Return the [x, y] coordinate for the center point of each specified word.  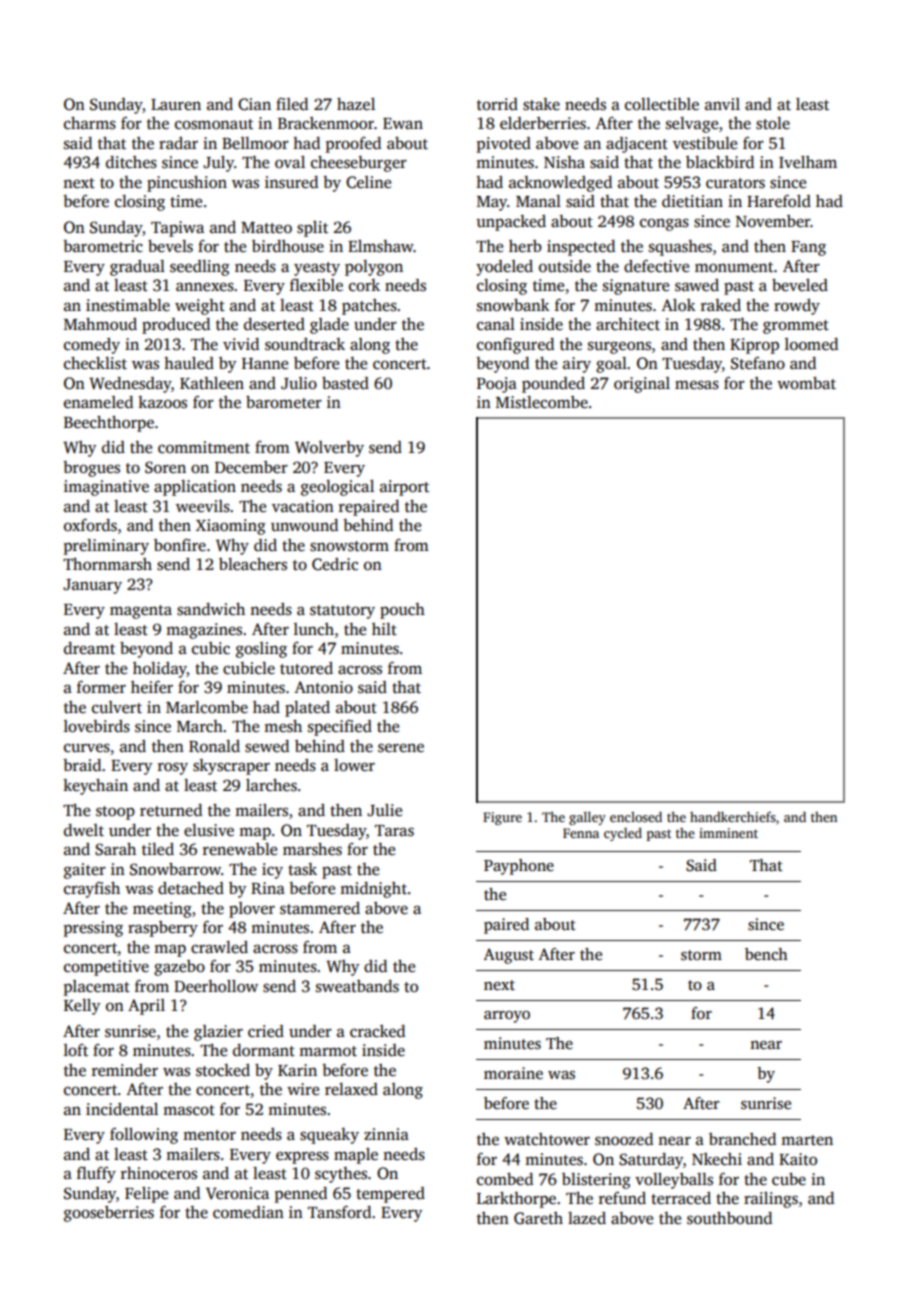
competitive [106, 968]
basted [345, 383]
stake [541, 104]
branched [742, 1139]
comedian [248, 1212]
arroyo [507, 1017]
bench [766, 954]
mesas [697, 385]
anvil [722, 104]
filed [292, 104]
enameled [98, 402]
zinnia [386, 1134]
